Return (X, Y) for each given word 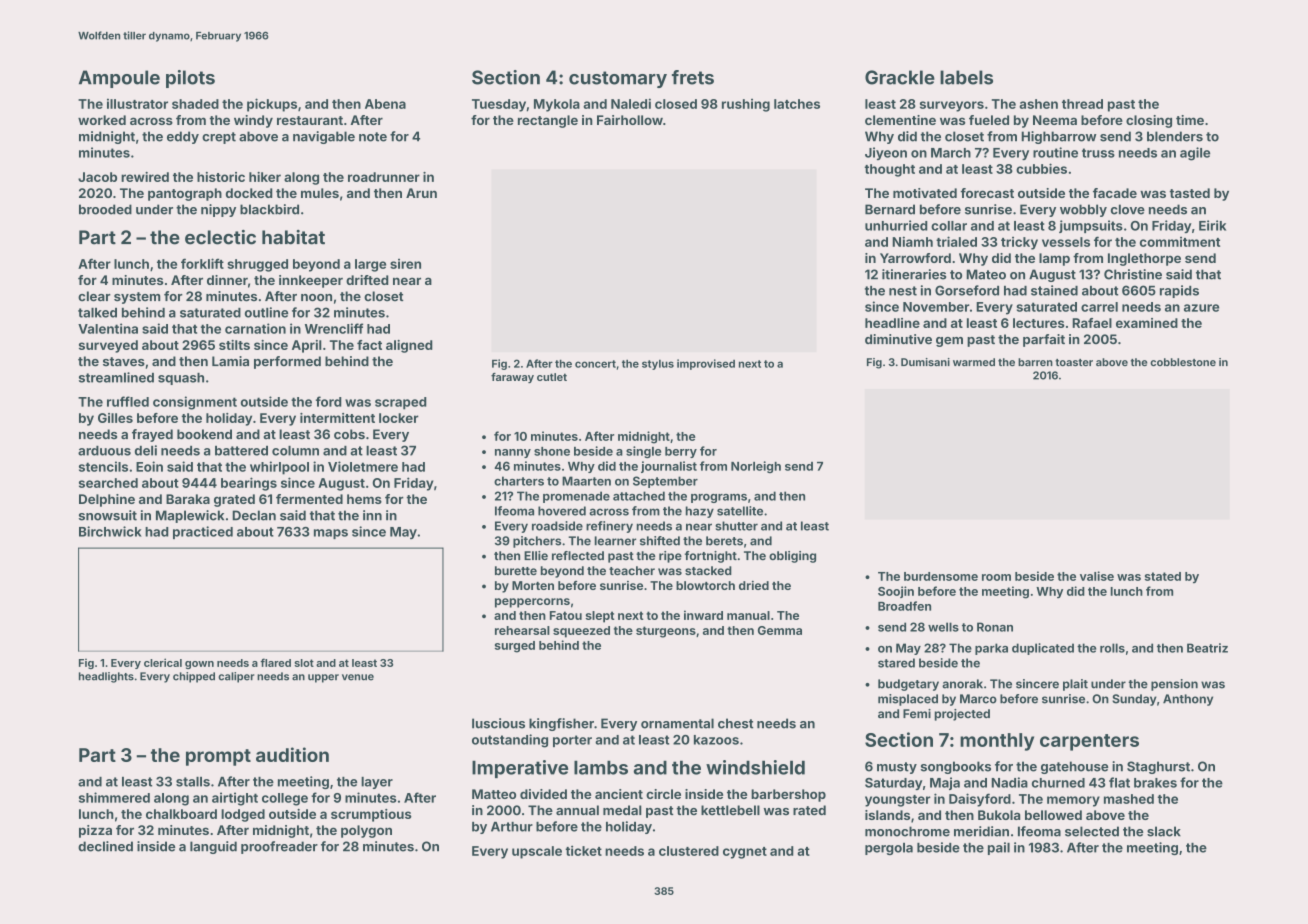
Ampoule (119, 79)
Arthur (512, 827)
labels (966, 77)
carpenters (1089, 742)
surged (515, 647)
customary (618, 79)
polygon (366, 831)
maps (331, 534)
